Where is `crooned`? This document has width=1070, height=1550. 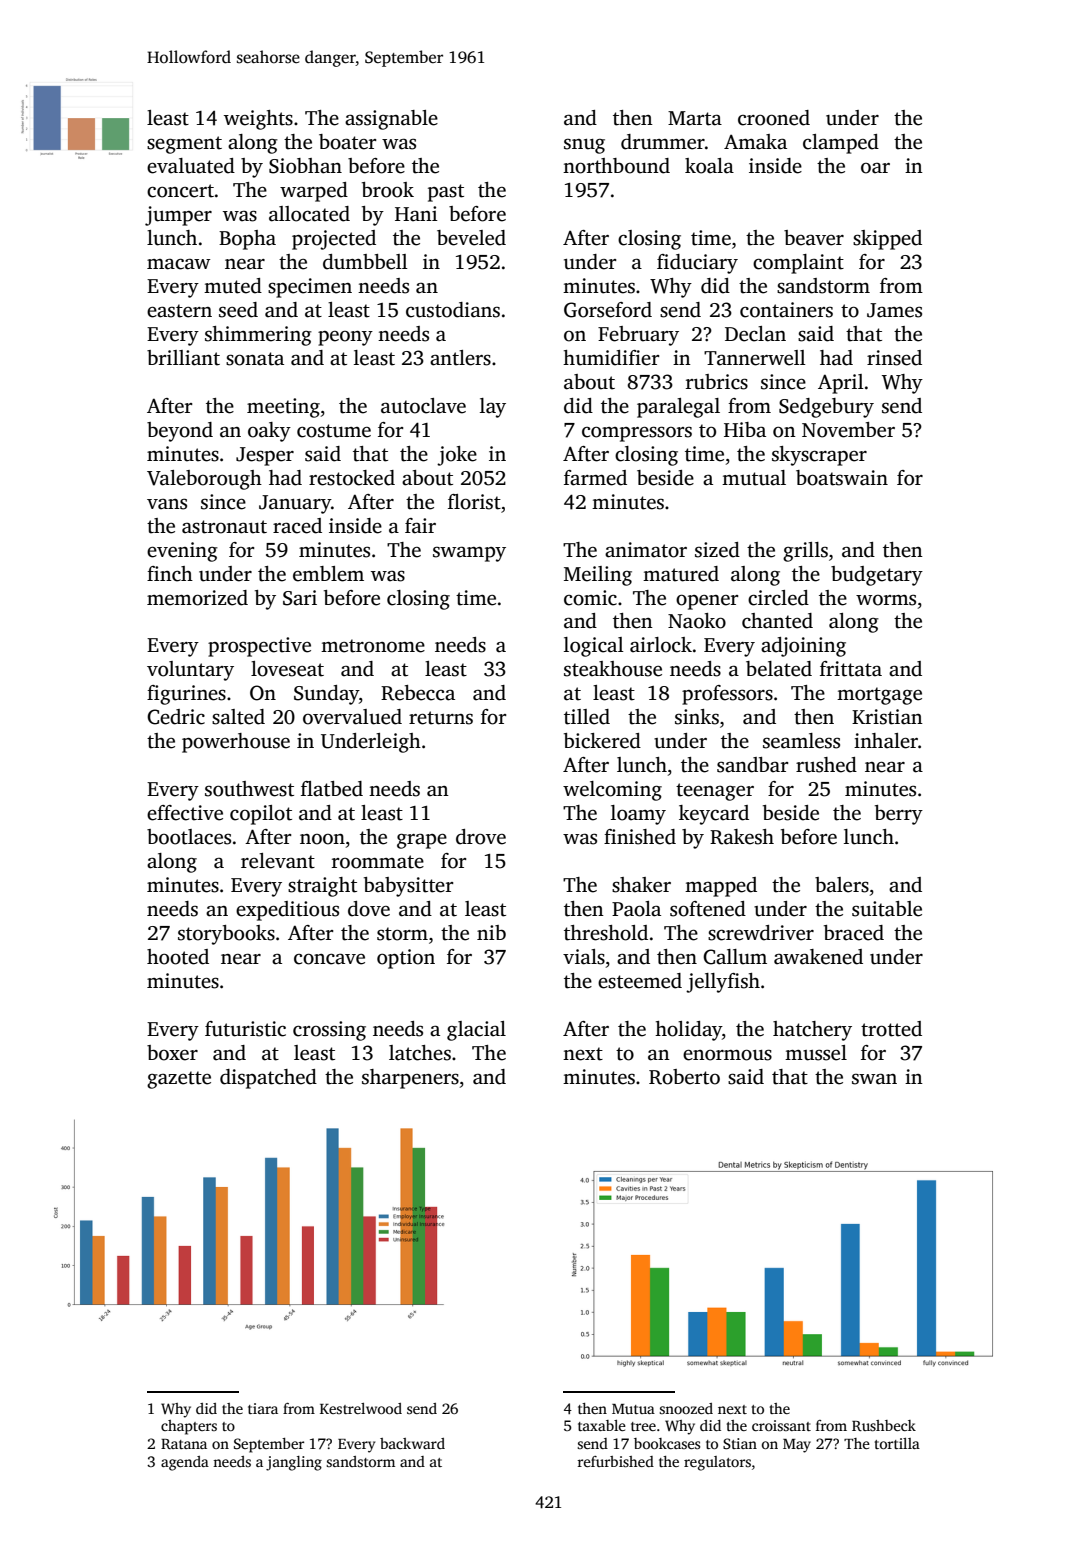 crooned is located at coordinates (774, 118).
